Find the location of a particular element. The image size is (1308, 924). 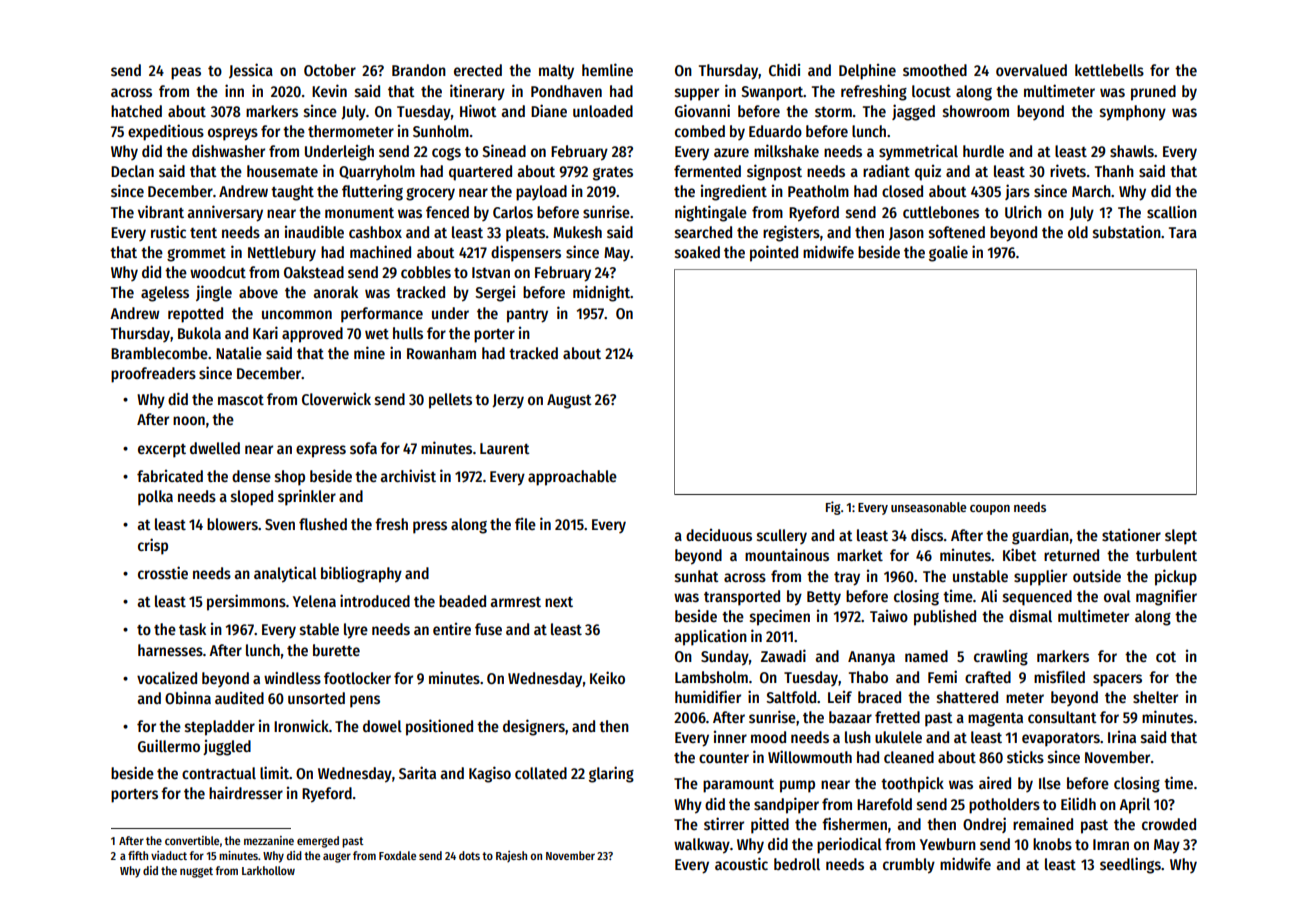

erected is located at coordinates (478, 70).
